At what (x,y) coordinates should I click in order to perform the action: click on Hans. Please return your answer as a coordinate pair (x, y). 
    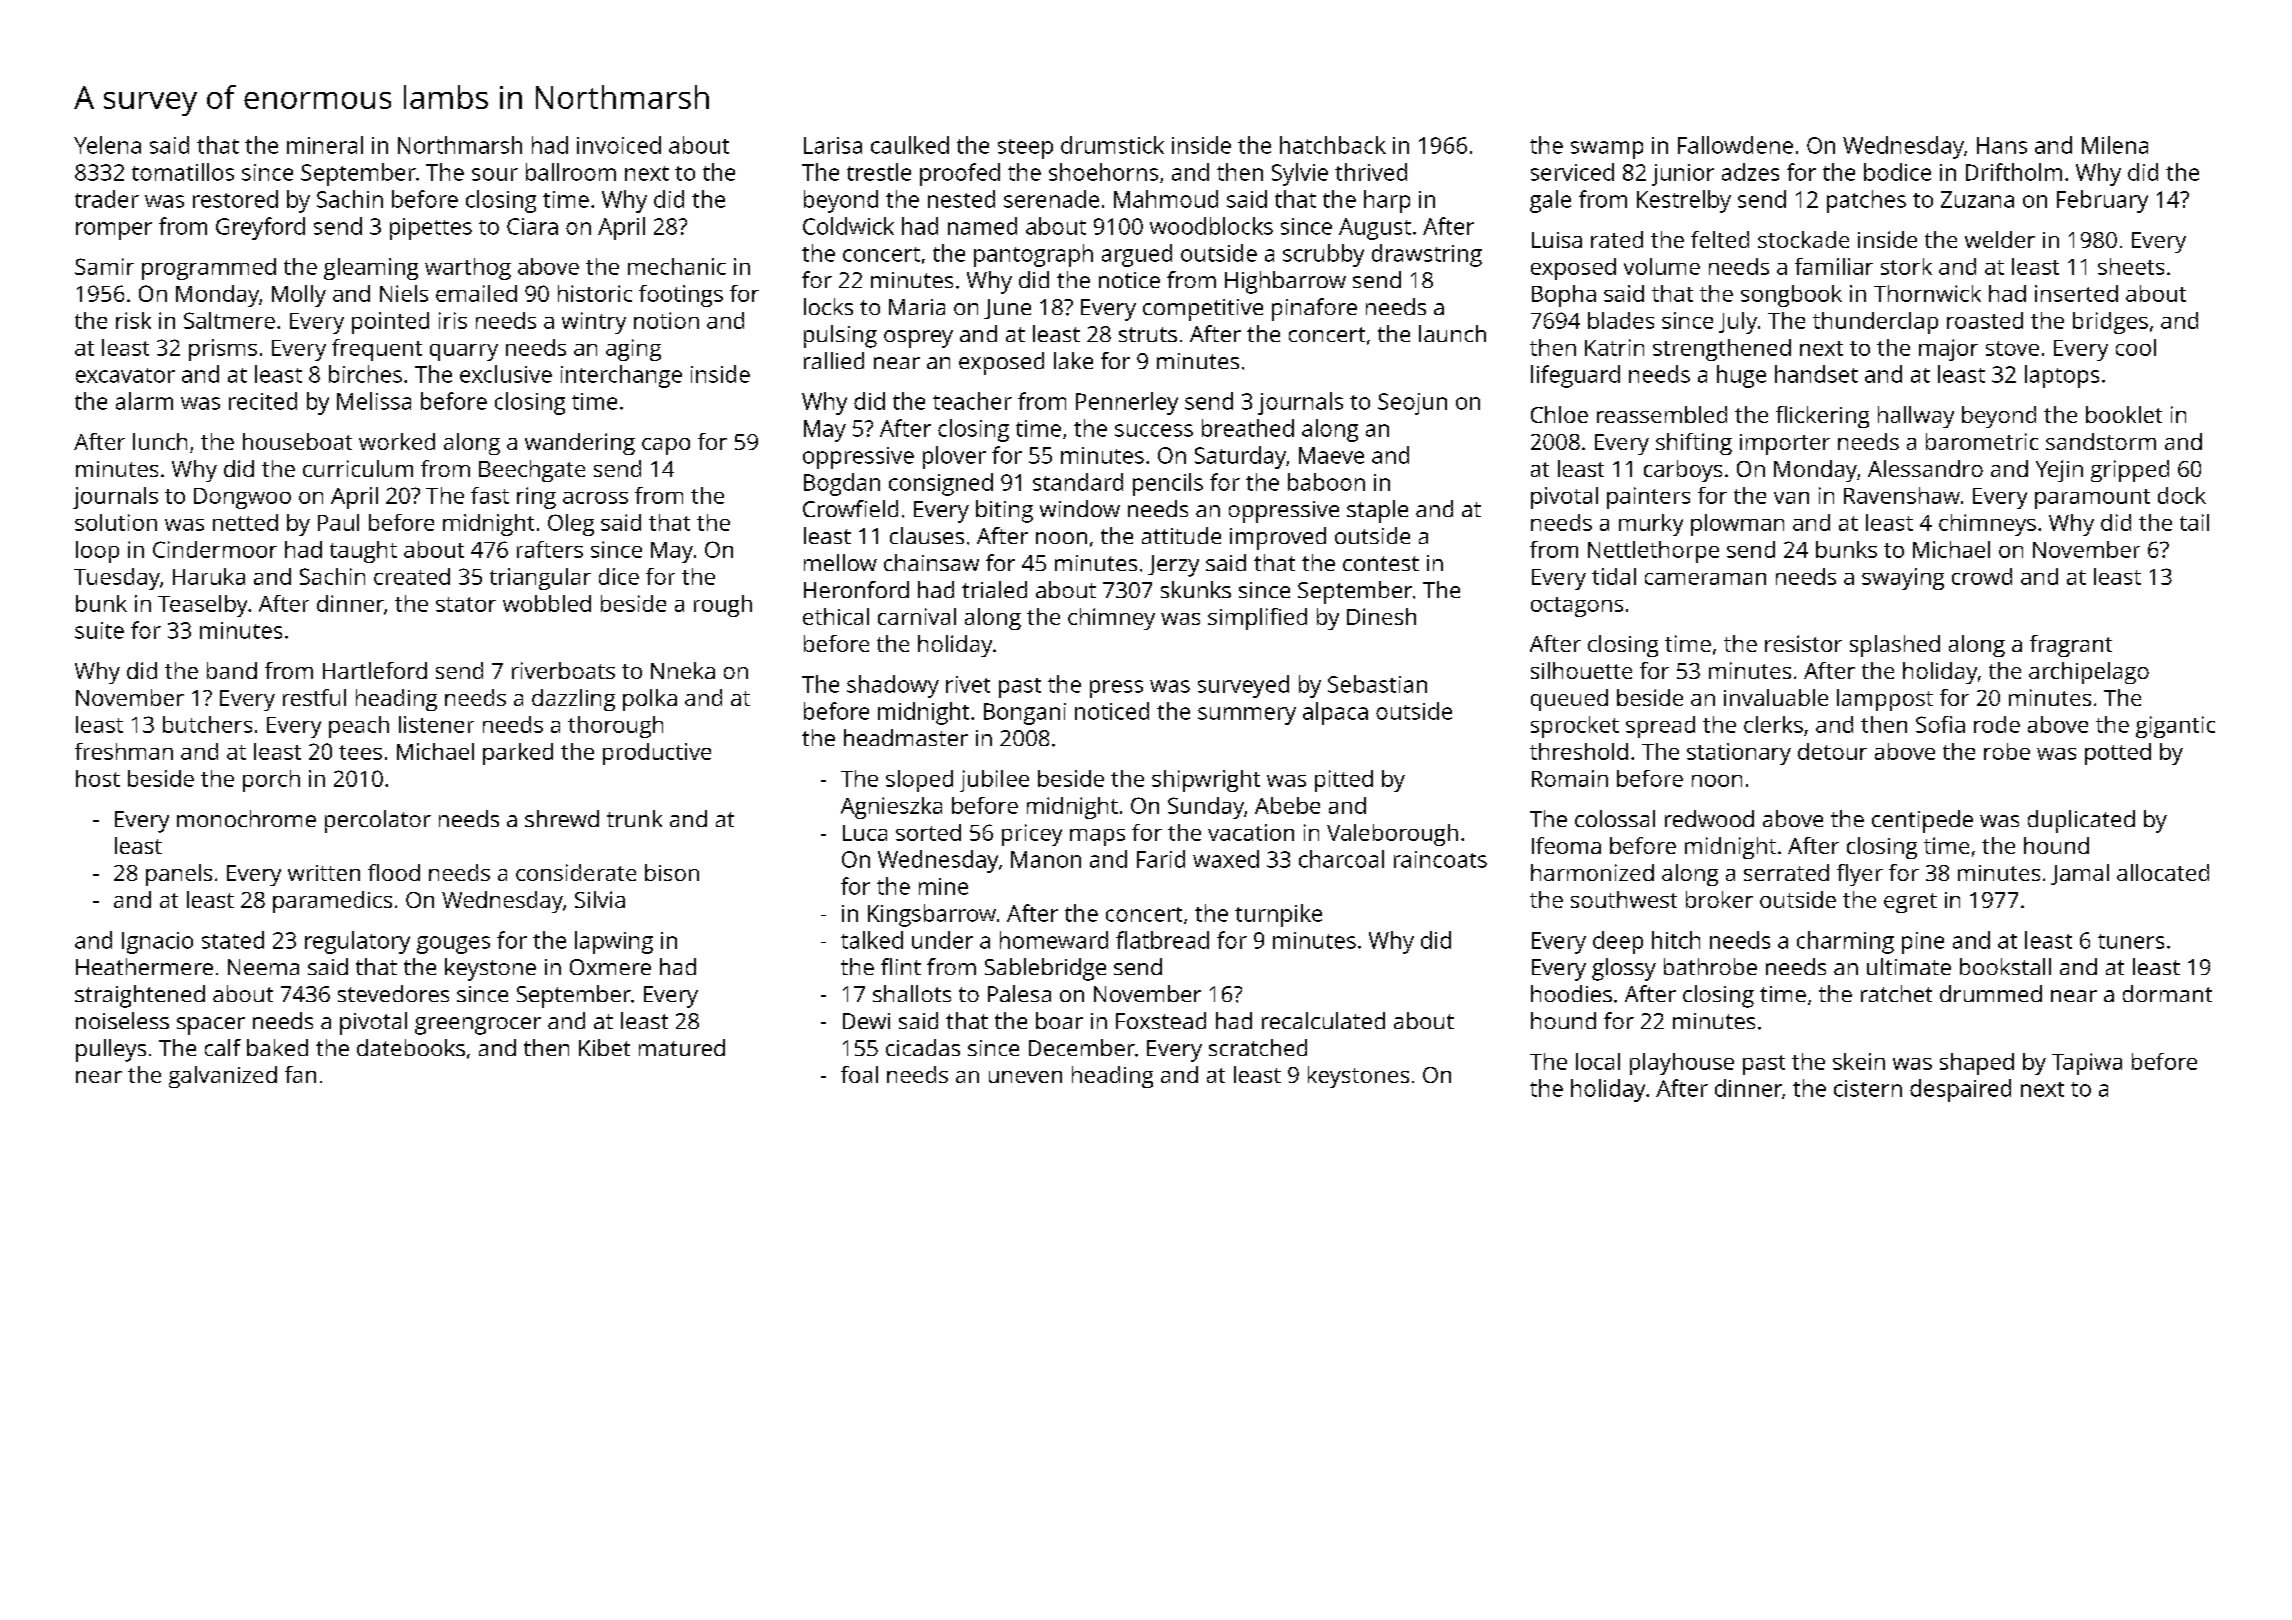
    Looking at the image, I should click on (2002, 145).
